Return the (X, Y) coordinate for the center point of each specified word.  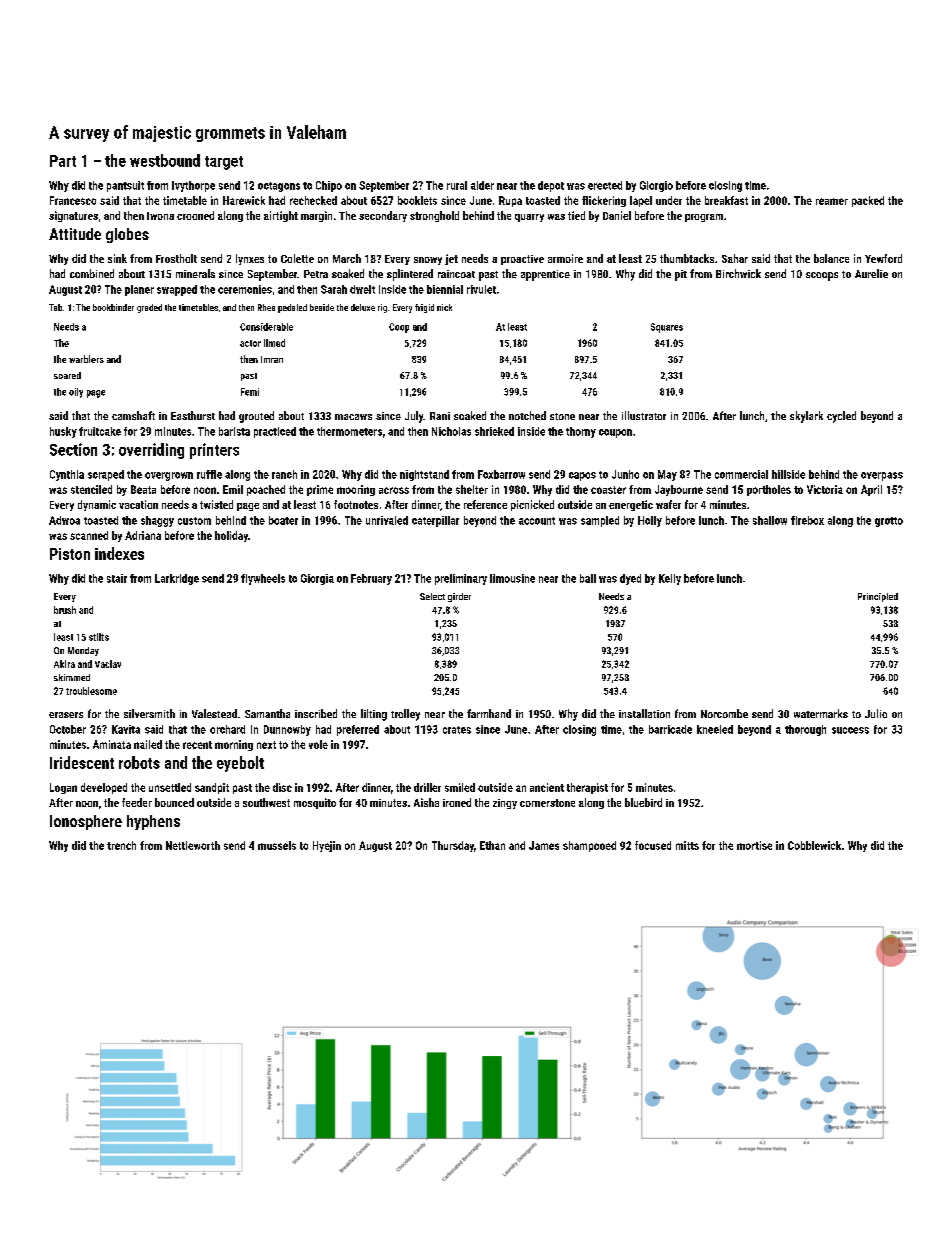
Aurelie (871, 273)
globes (127, 235)
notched (527, 415)
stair (117, 578)
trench (121, 845)
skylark (806, 417)
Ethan (492, 845)
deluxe (363, 307)
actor (250, 343)
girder (459, 597)
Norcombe (724, 713)
